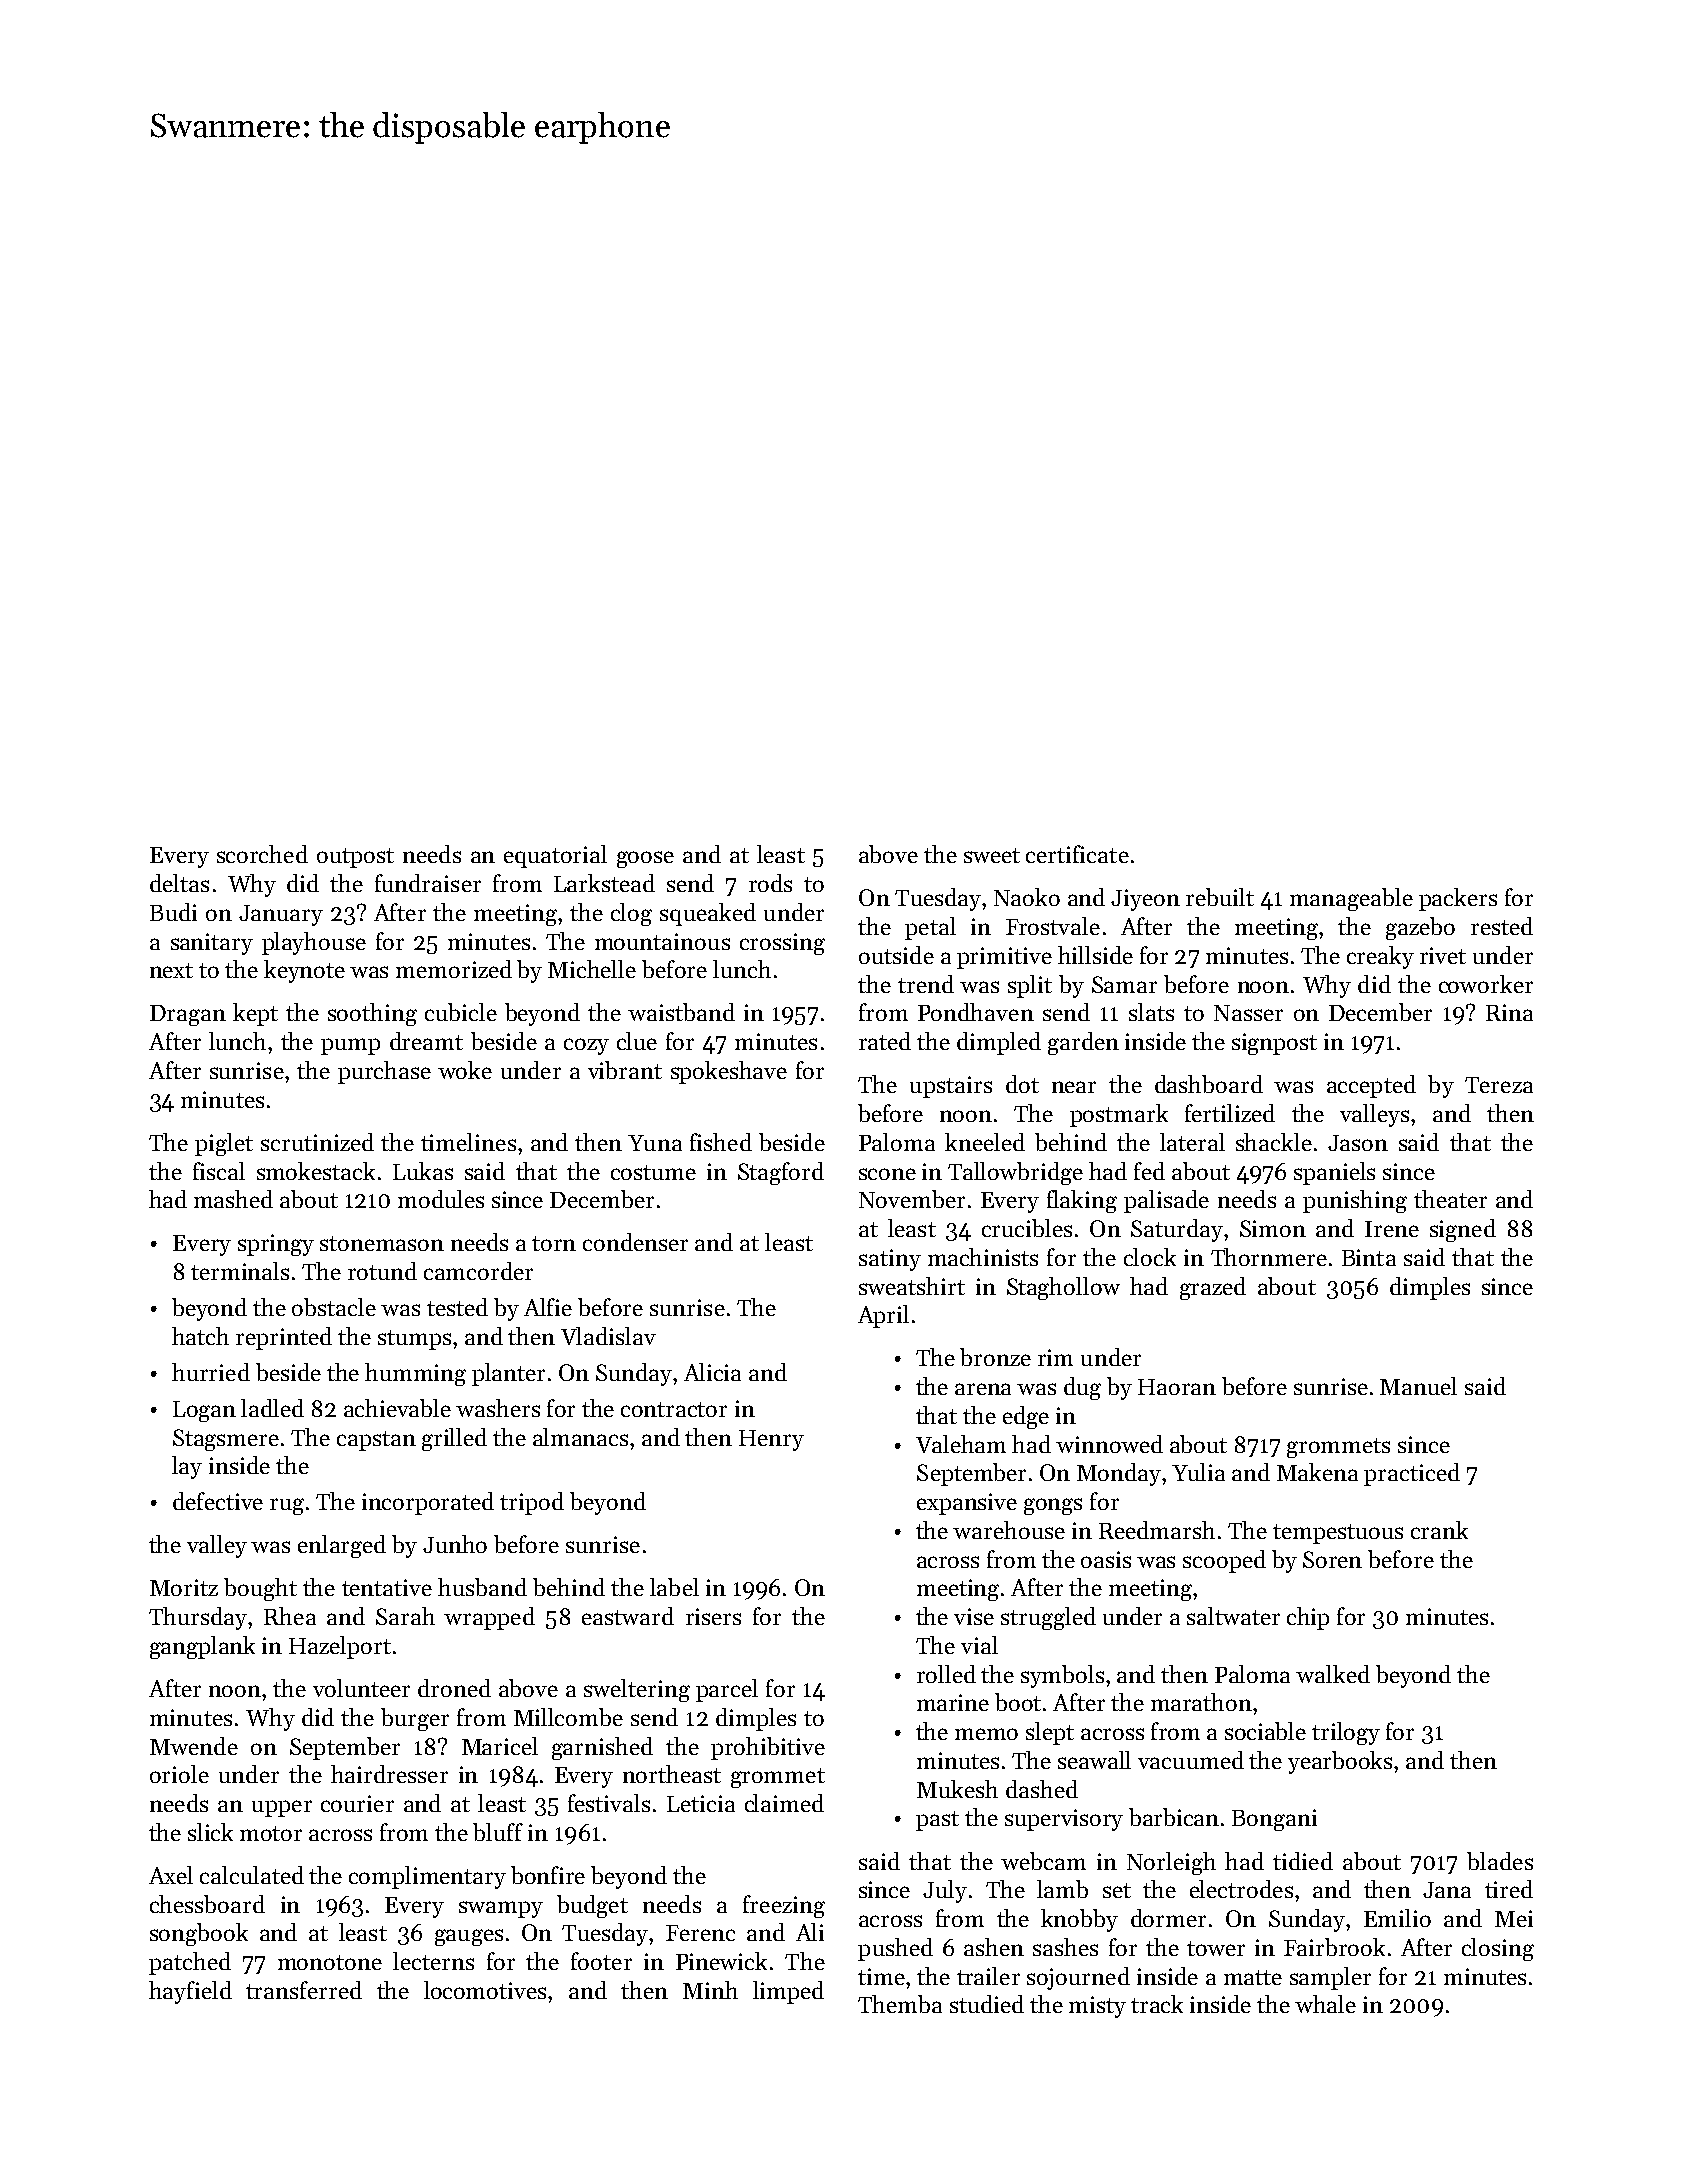  What do you see at coordinates (397, 1408) in the page?
I see `achievable` at bounding box center [397, 1408].
